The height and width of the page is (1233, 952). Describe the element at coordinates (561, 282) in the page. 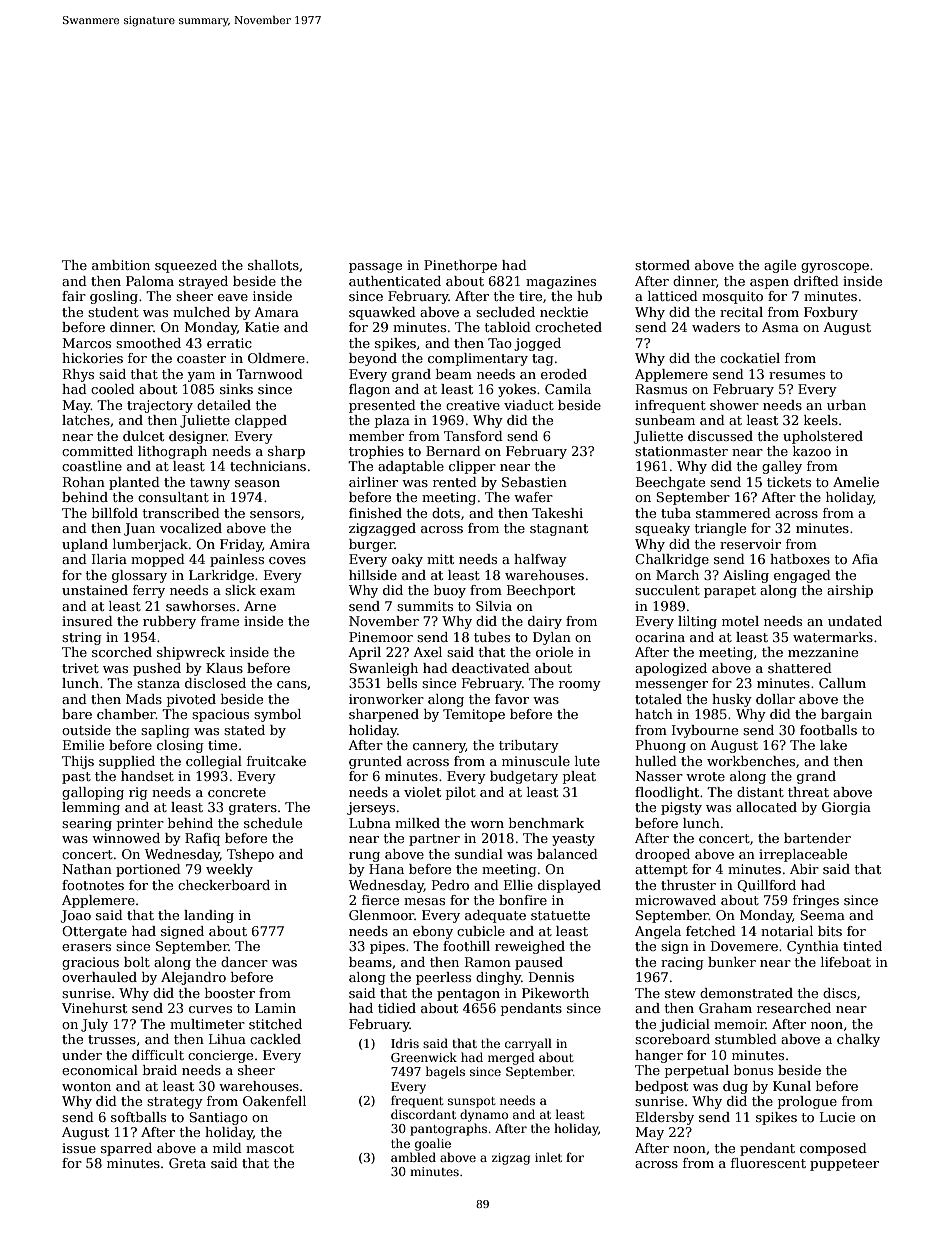

I see `magazines` at that location.
